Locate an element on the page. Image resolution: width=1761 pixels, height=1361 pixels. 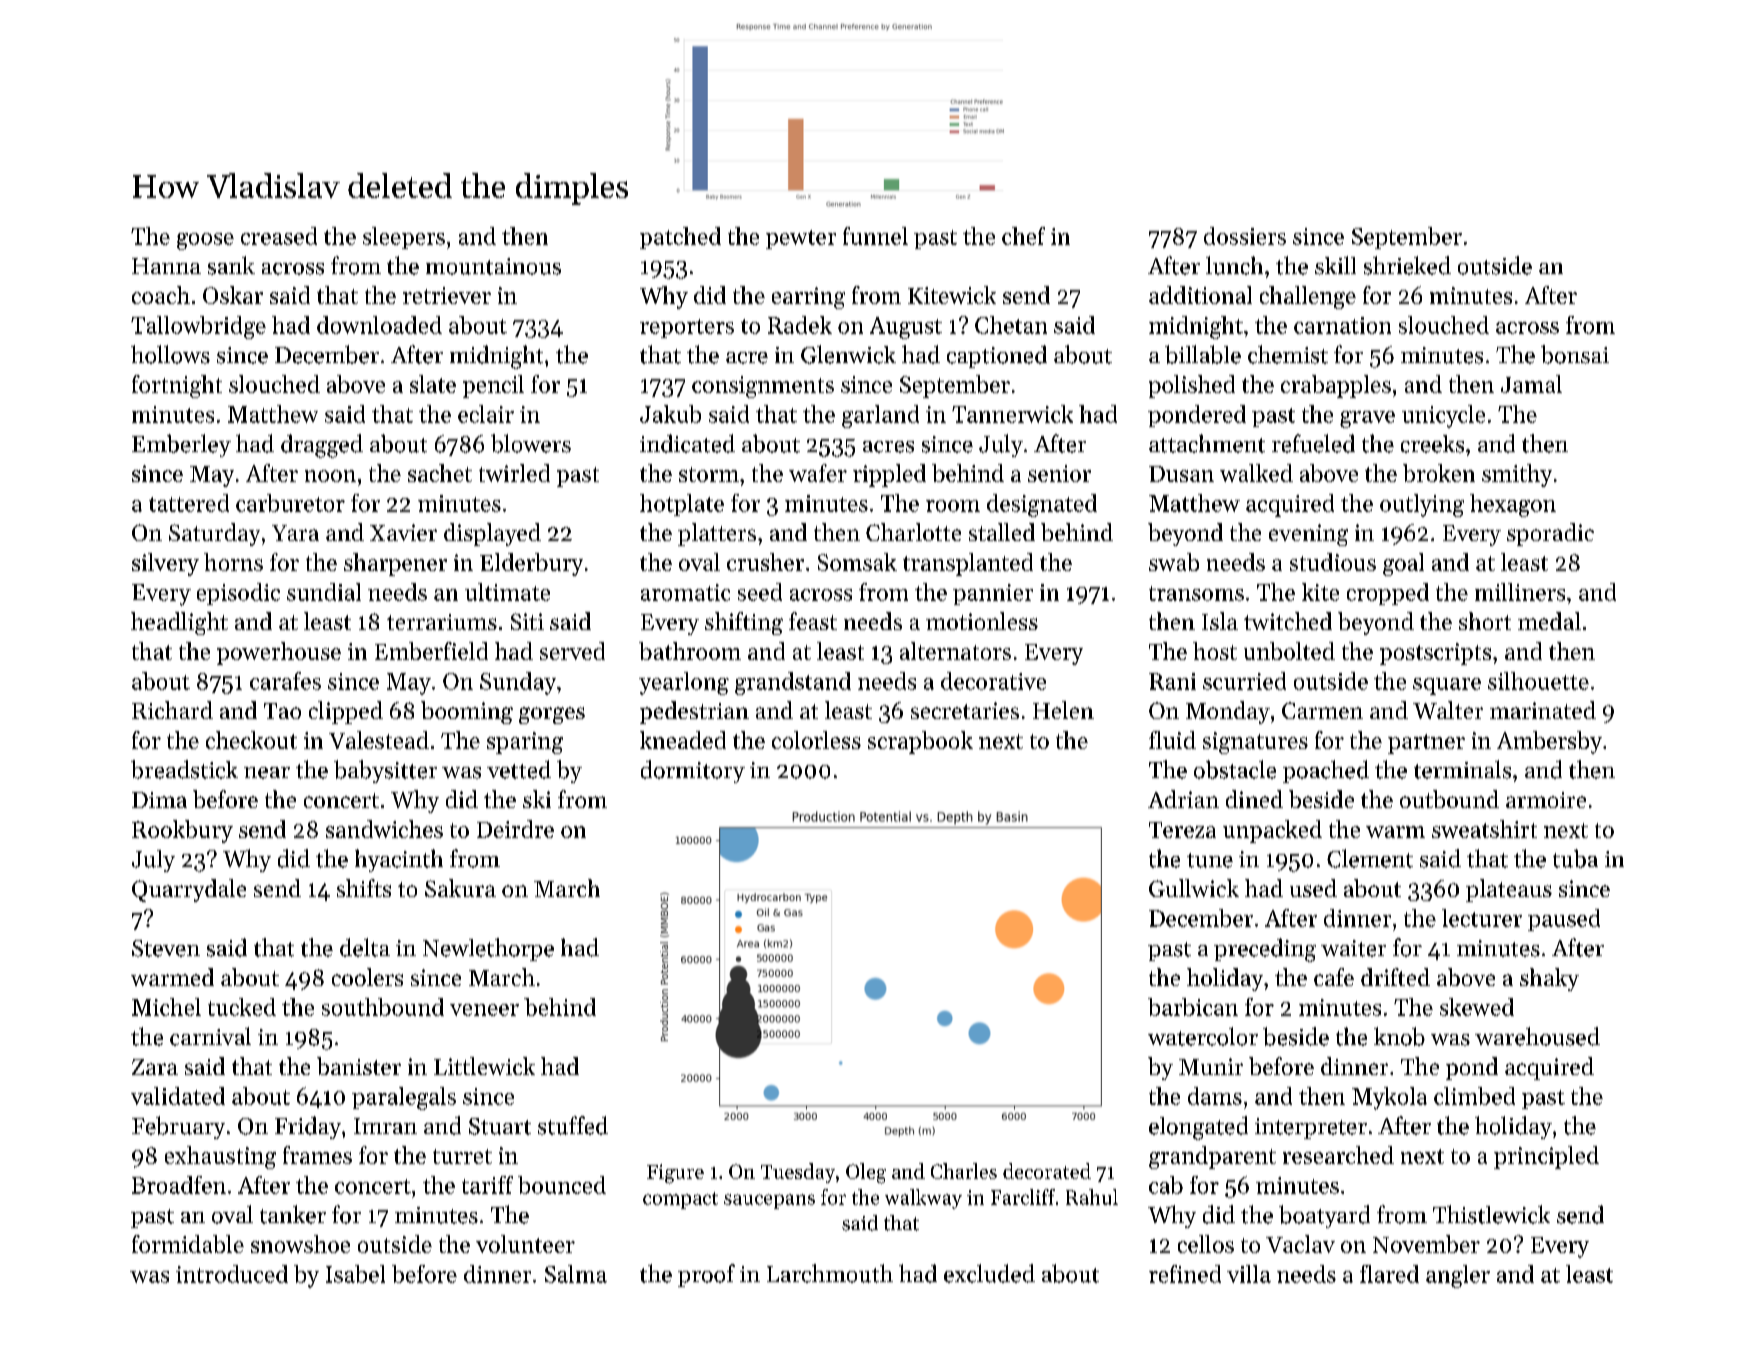
lecturer is located at coordinates (1482, 918).
